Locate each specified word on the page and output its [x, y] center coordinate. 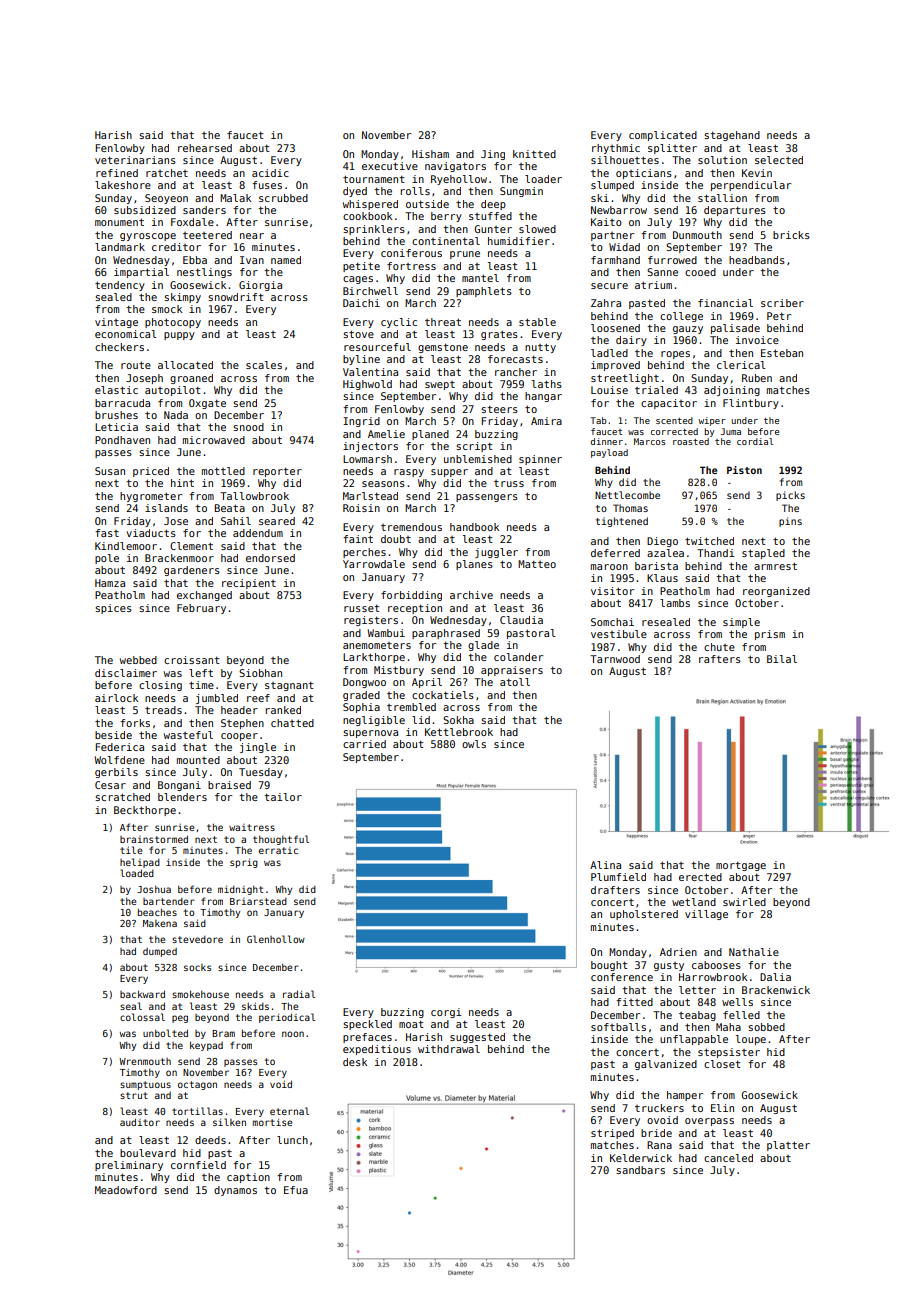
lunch [292, 1140]
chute [719, 647]
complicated [663, 136]
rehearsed [205, 148]
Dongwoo [364, 683]
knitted [534, 154]
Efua [296, 1190]
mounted [198, 760]
